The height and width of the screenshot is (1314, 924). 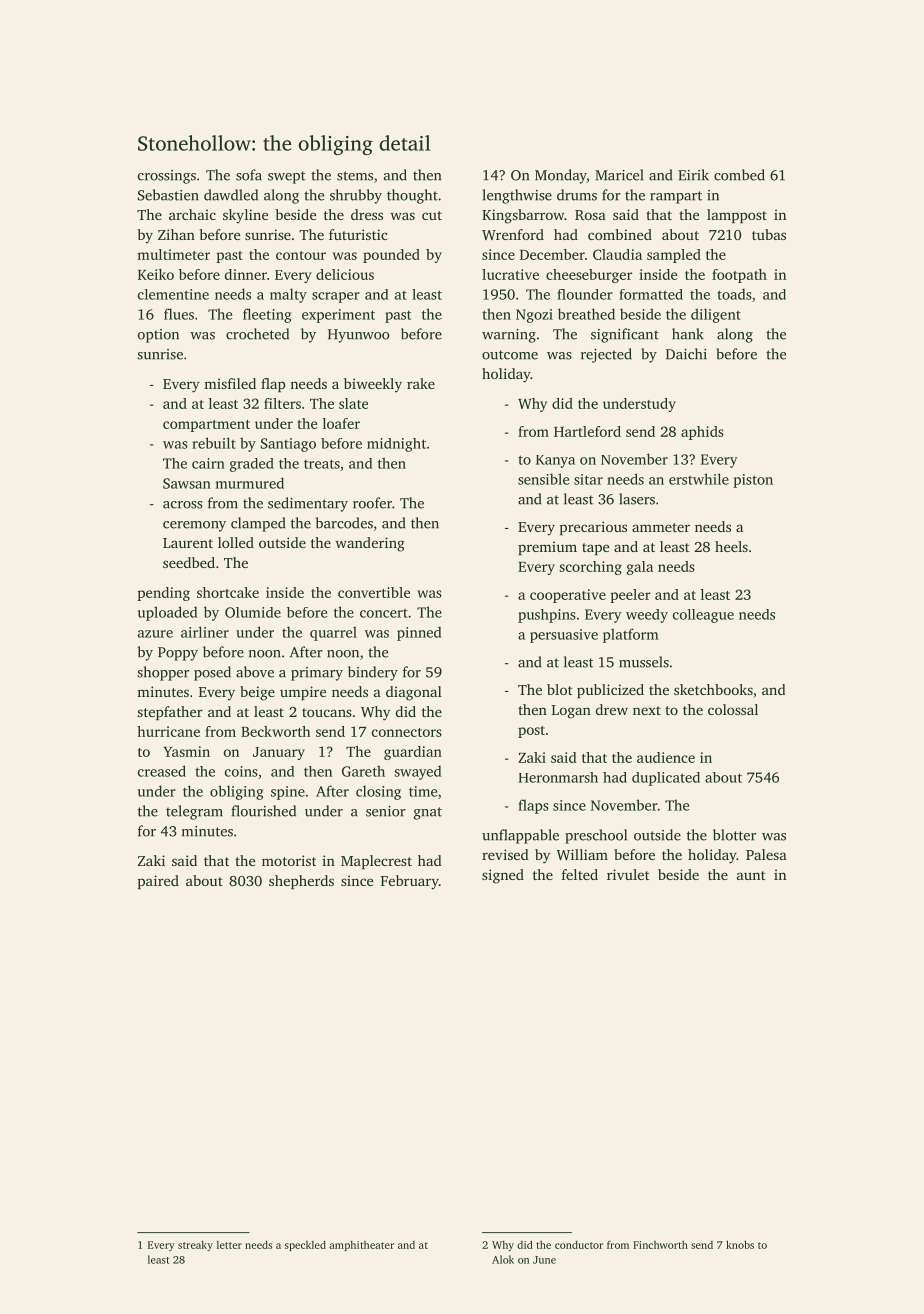 What do you see at coordinates (503, 1259) in the screenshot?
I see `Alok` at bounding box center [503, 1259].
